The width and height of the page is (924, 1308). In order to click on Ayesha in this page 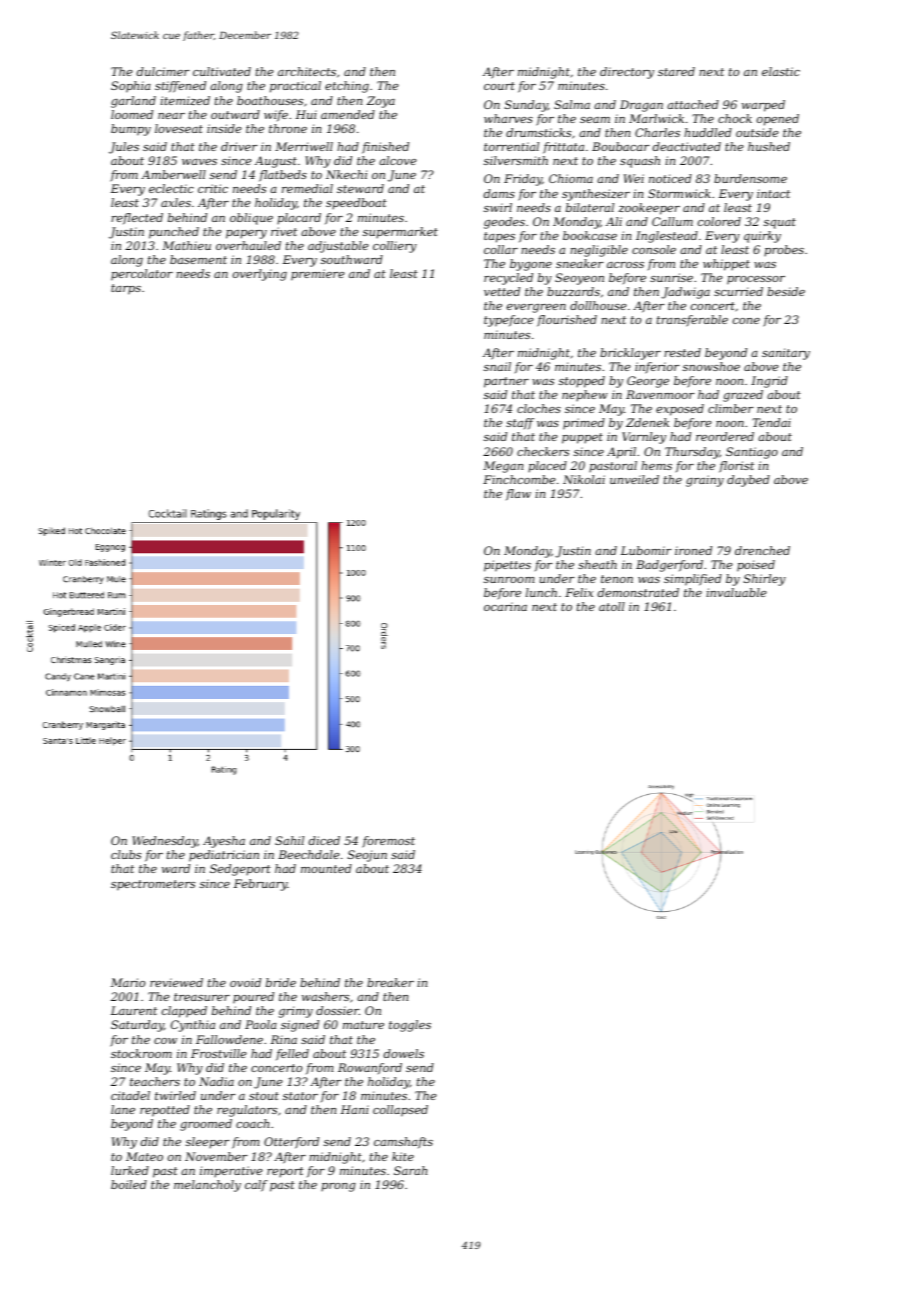, I will do `click(224, 842)`.
